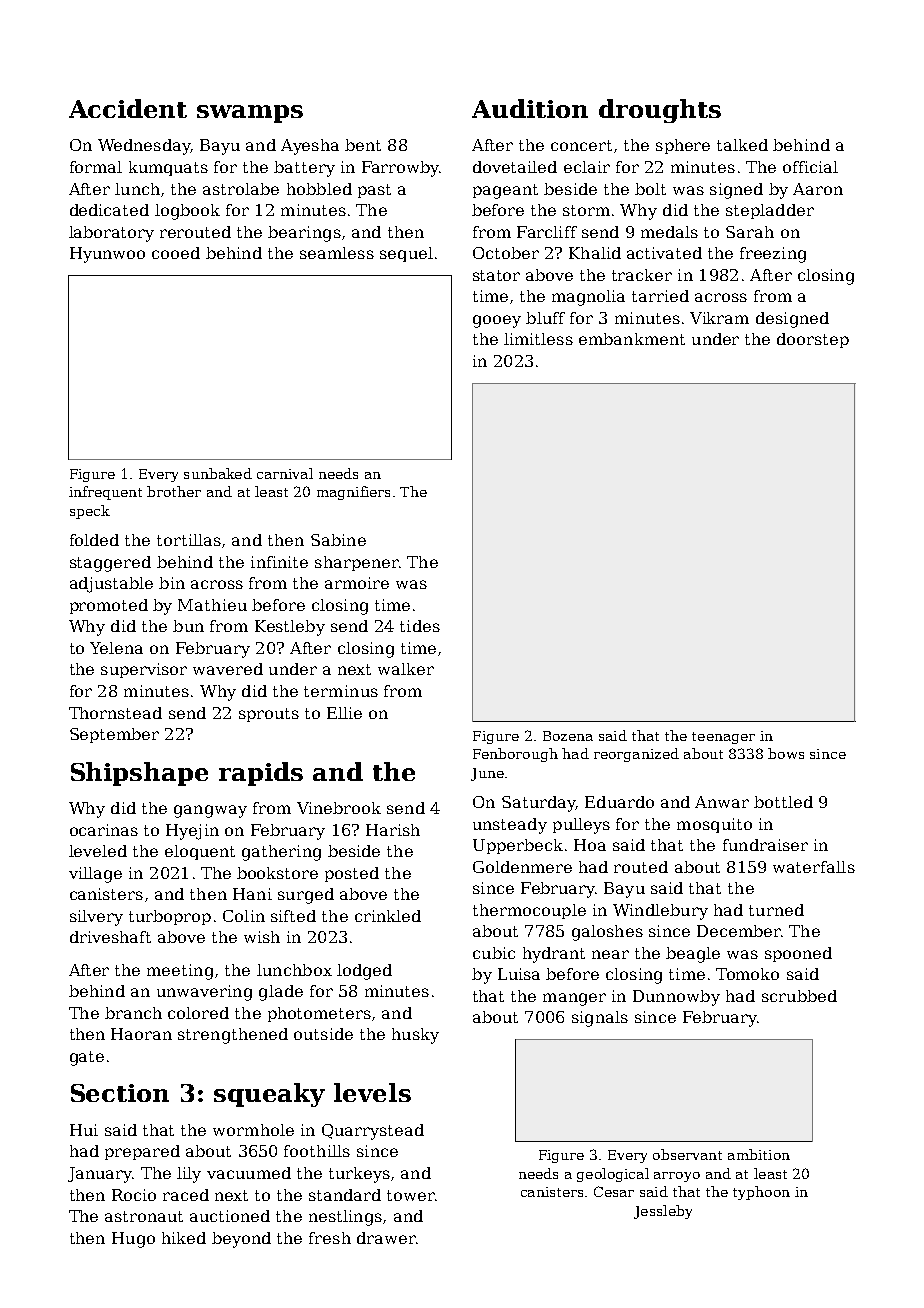 The image size is (924, 1308). What do you see at coordinates (386, 1238) in the image?
I see `drawer` at bounding box center [386, 1238].
